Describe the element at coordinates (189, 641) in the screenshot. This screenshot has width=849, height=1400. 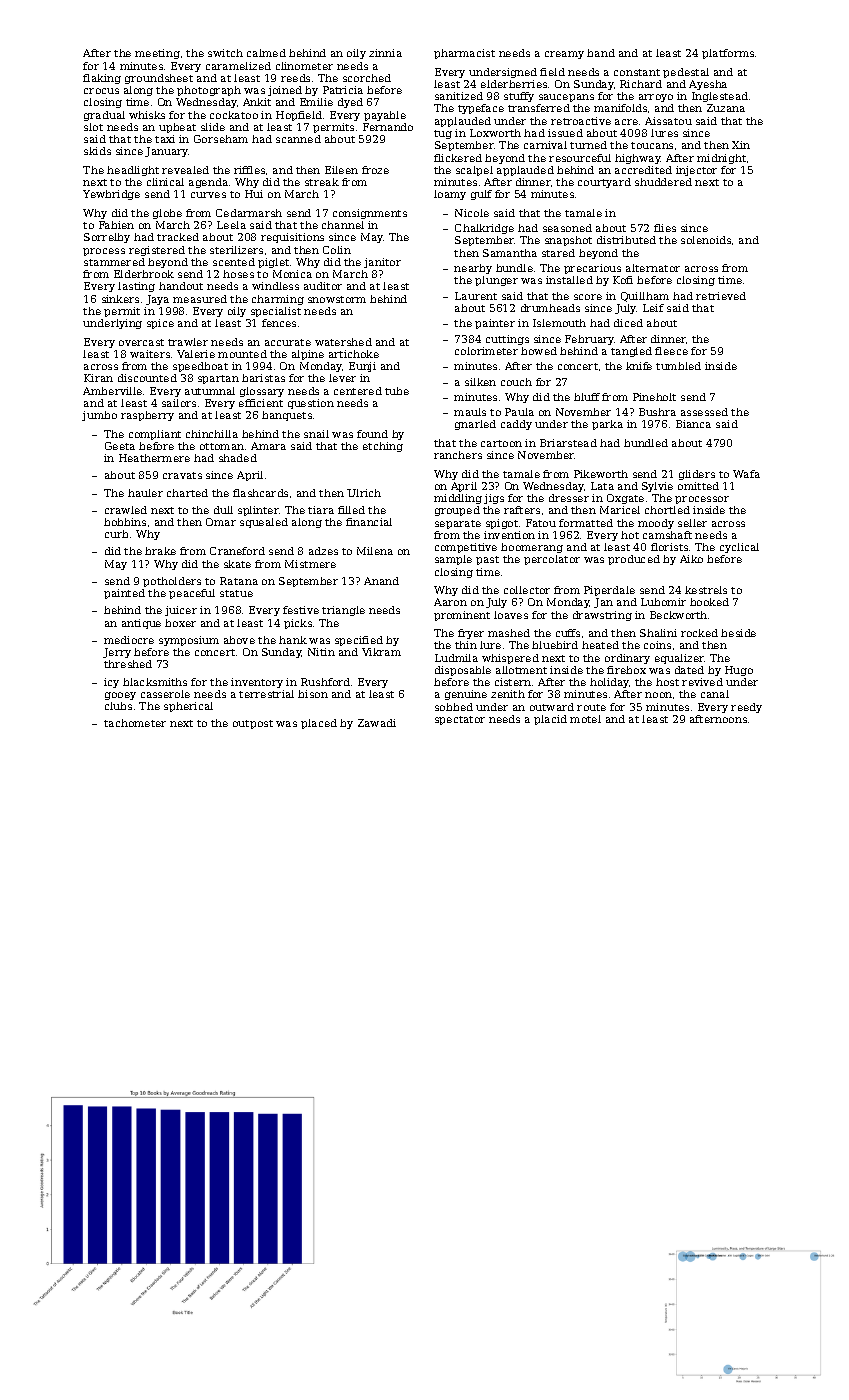
I see `symposium` at that location.
